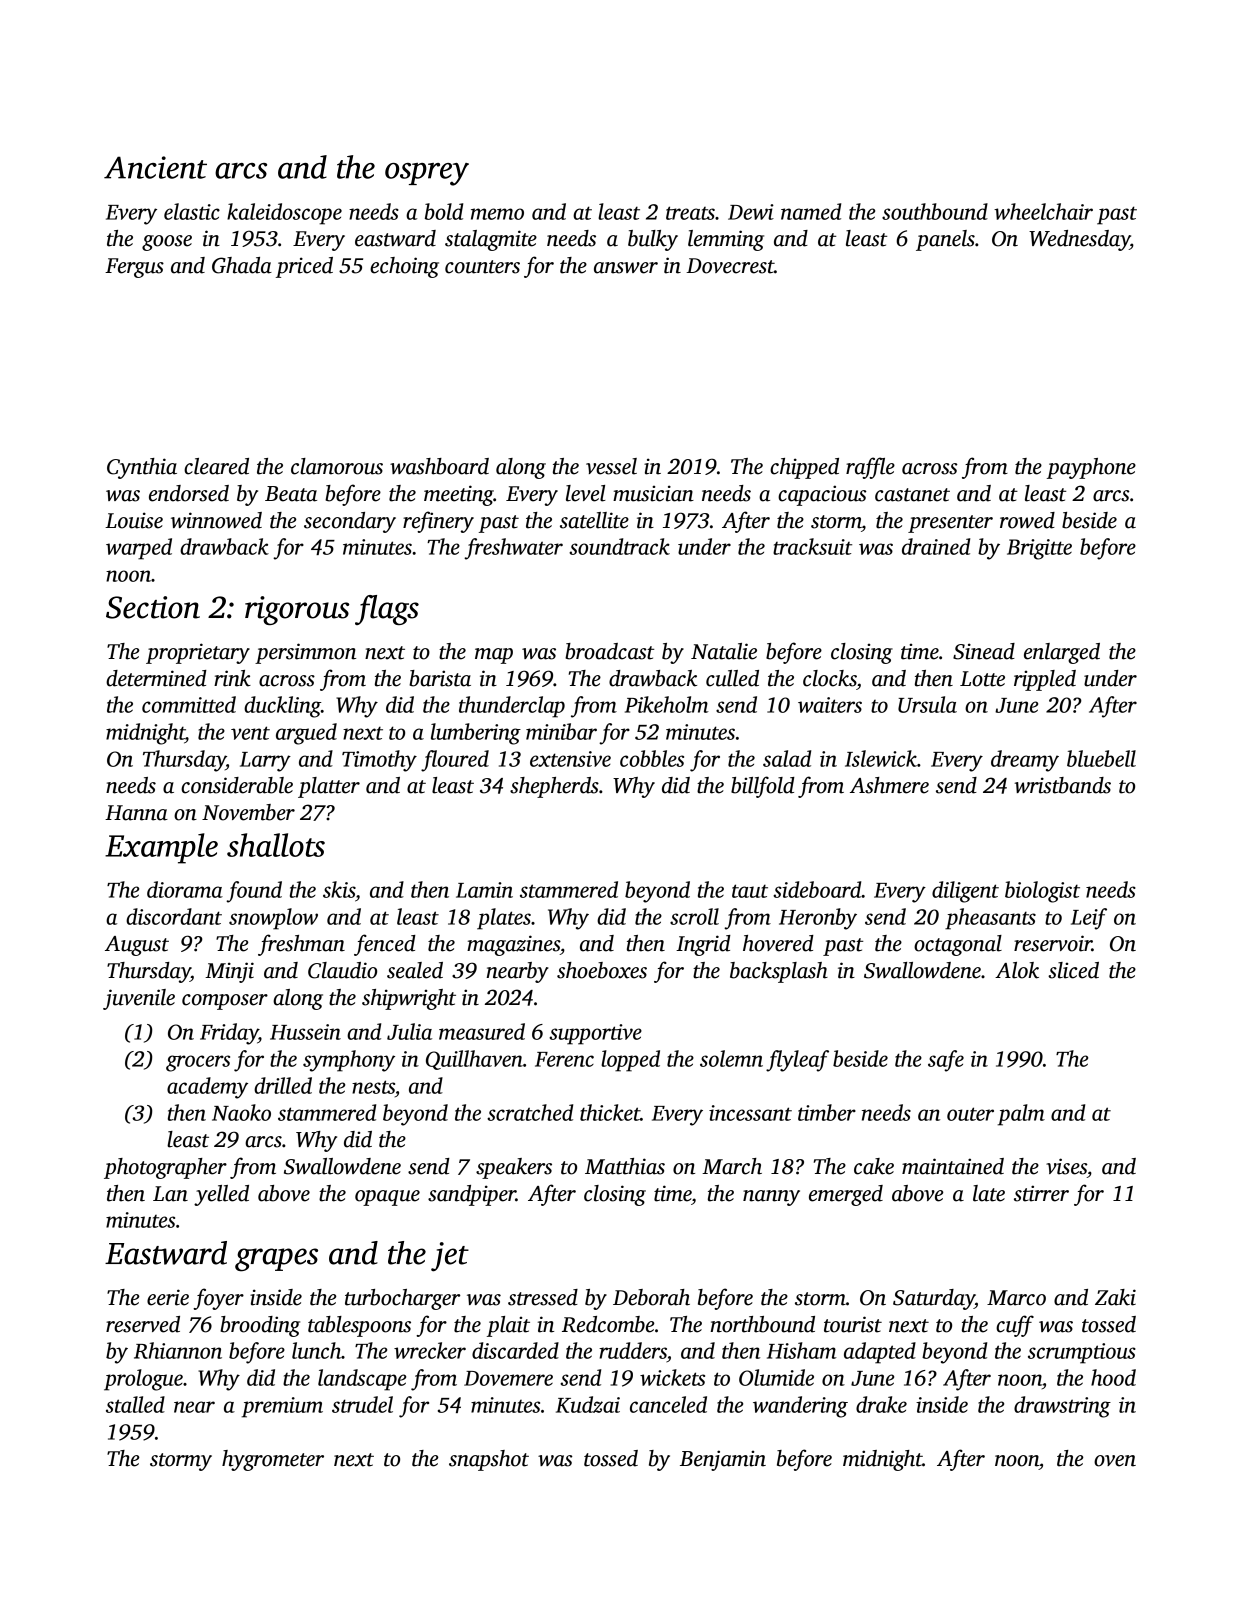  I want to click on taut, so click(750, 891).
